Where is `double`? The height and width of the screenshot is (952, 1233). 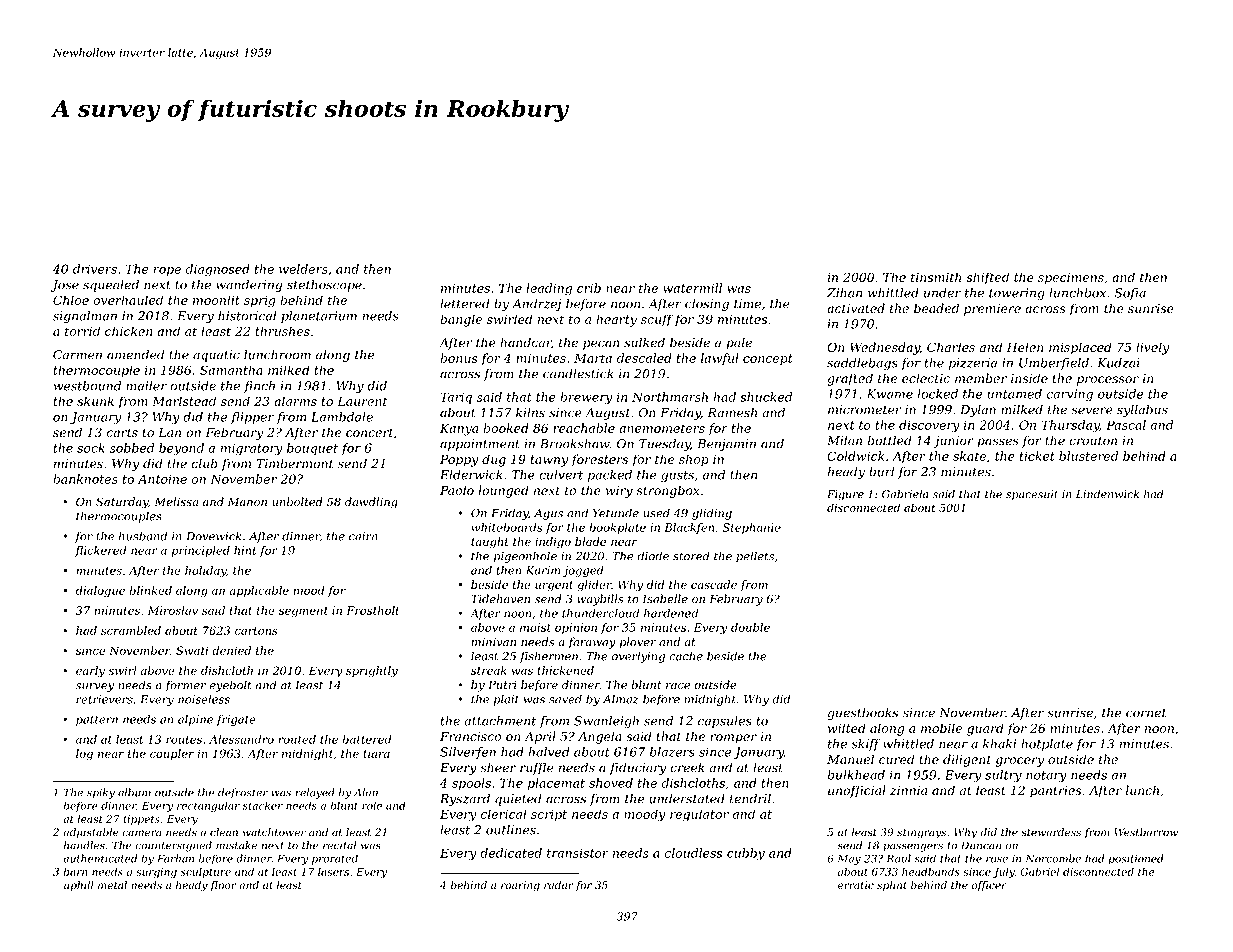 double is located at coordinates (750, 627).
